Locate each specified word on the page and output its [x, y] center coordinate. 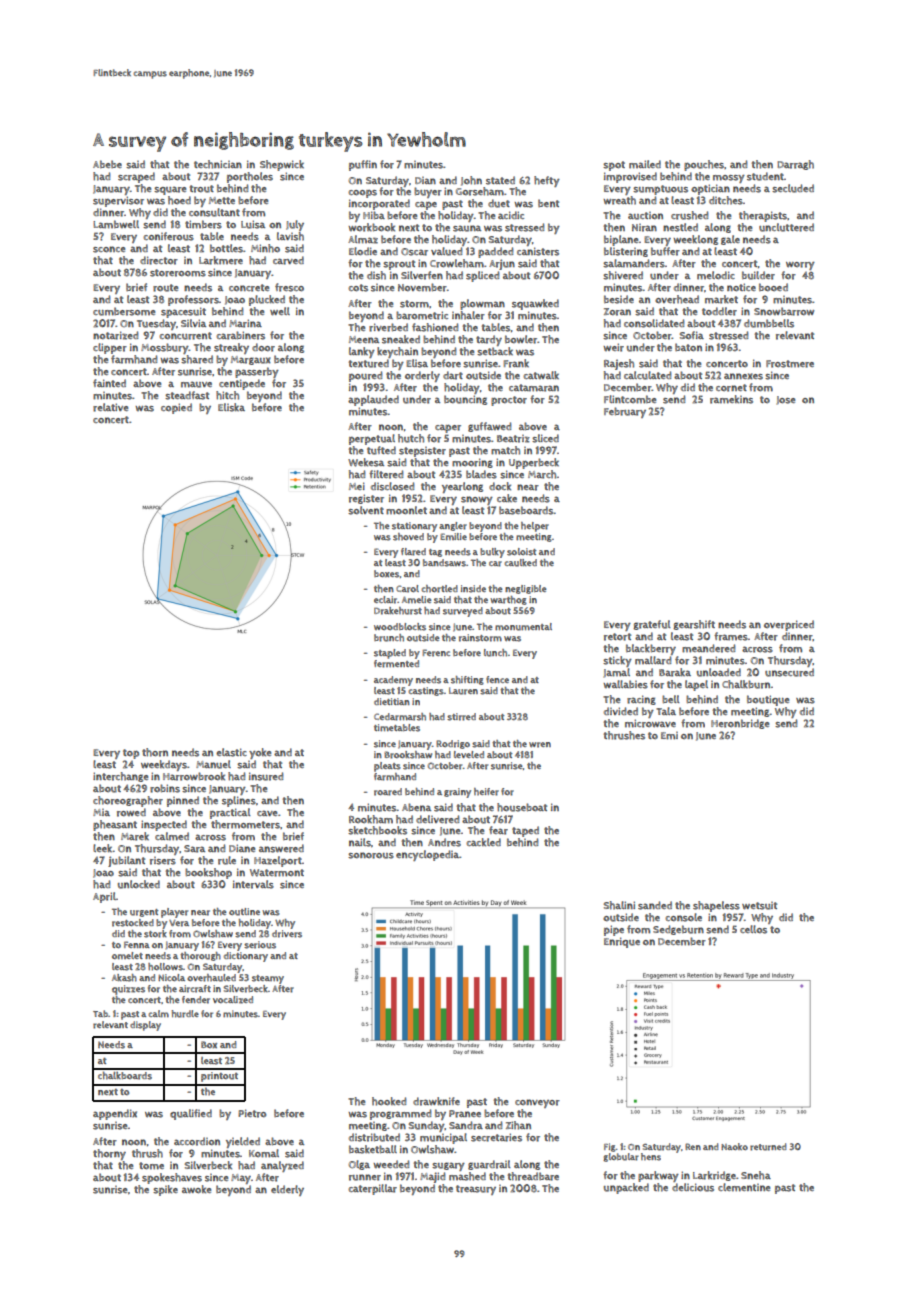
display [145, 1026]
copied [176, 408]
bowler [521, 339]
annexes [743, 376]
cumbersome [124, 311]
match [505, 450]
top [131, 754]
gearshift [694, 625]
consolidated [654, 323]
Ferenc [436, 653]
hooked [389, 1101]
